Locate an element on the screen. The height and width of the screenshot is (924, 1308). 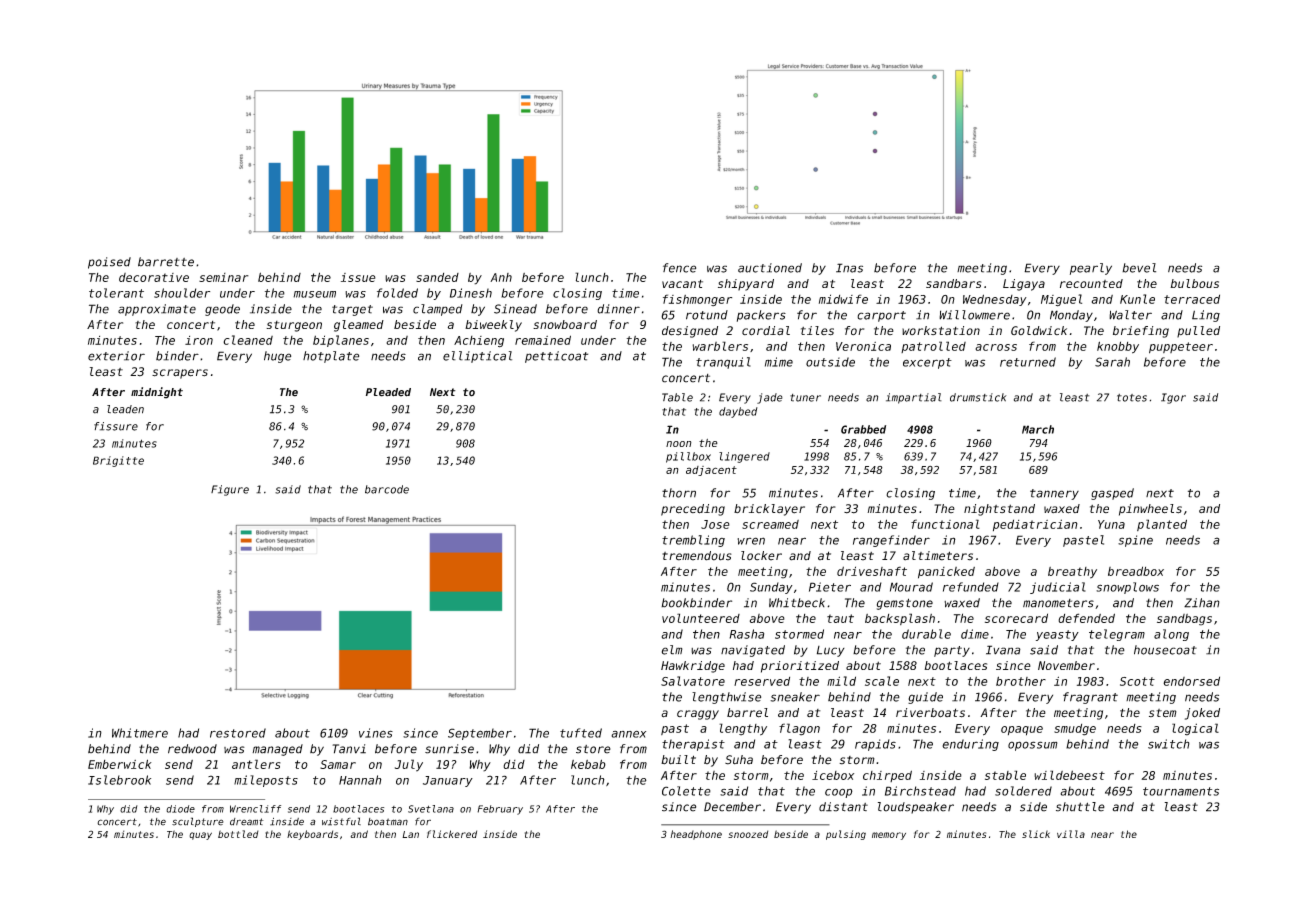
puppeteer is located at coordinates (1181, 348).
